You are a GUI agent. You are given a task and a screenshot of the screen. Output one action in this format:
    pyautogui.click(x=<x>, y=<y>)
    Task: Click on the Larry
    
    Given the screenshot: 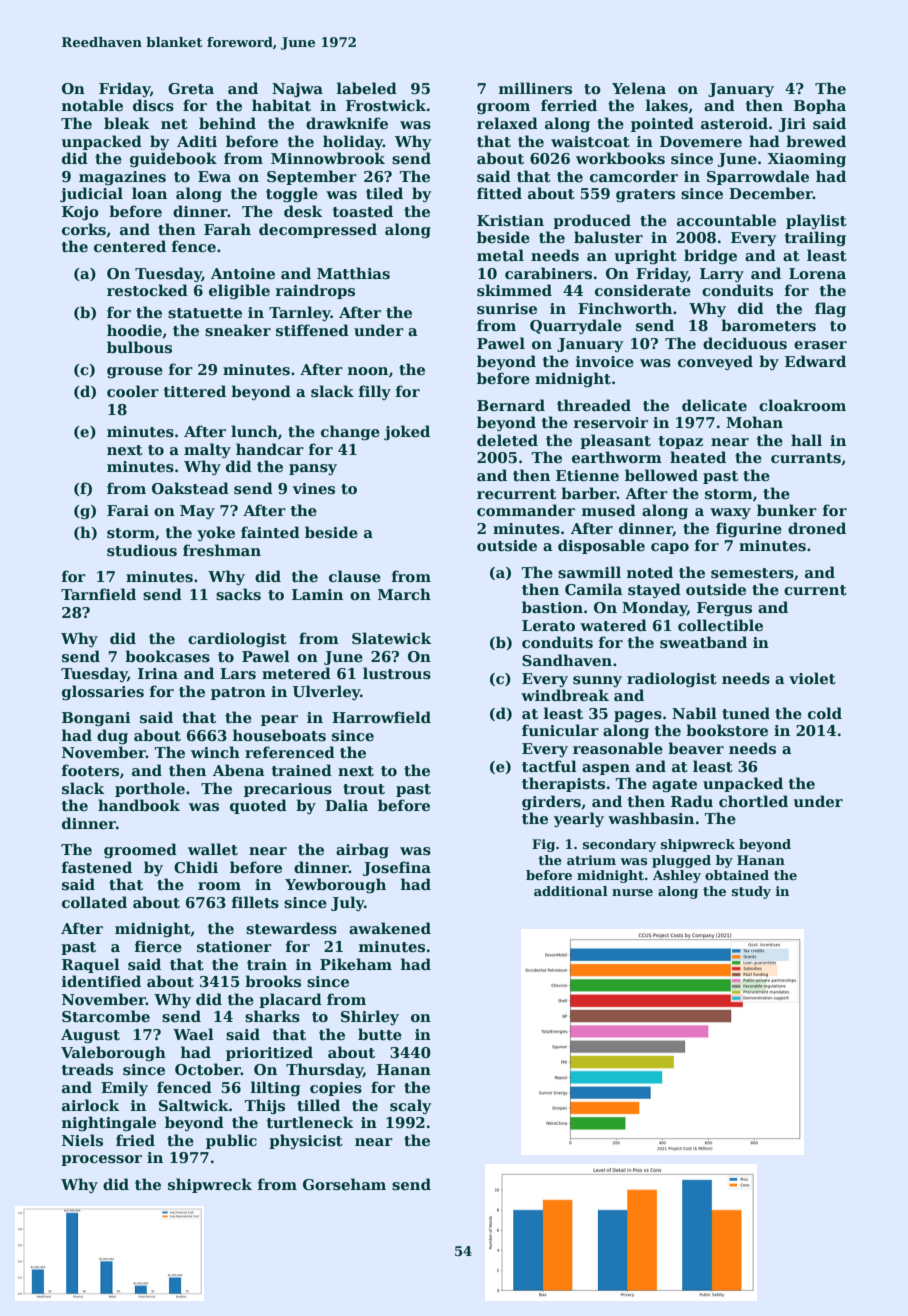 What is the action you would take?
    pyautogui.click(x=722, y=275)
